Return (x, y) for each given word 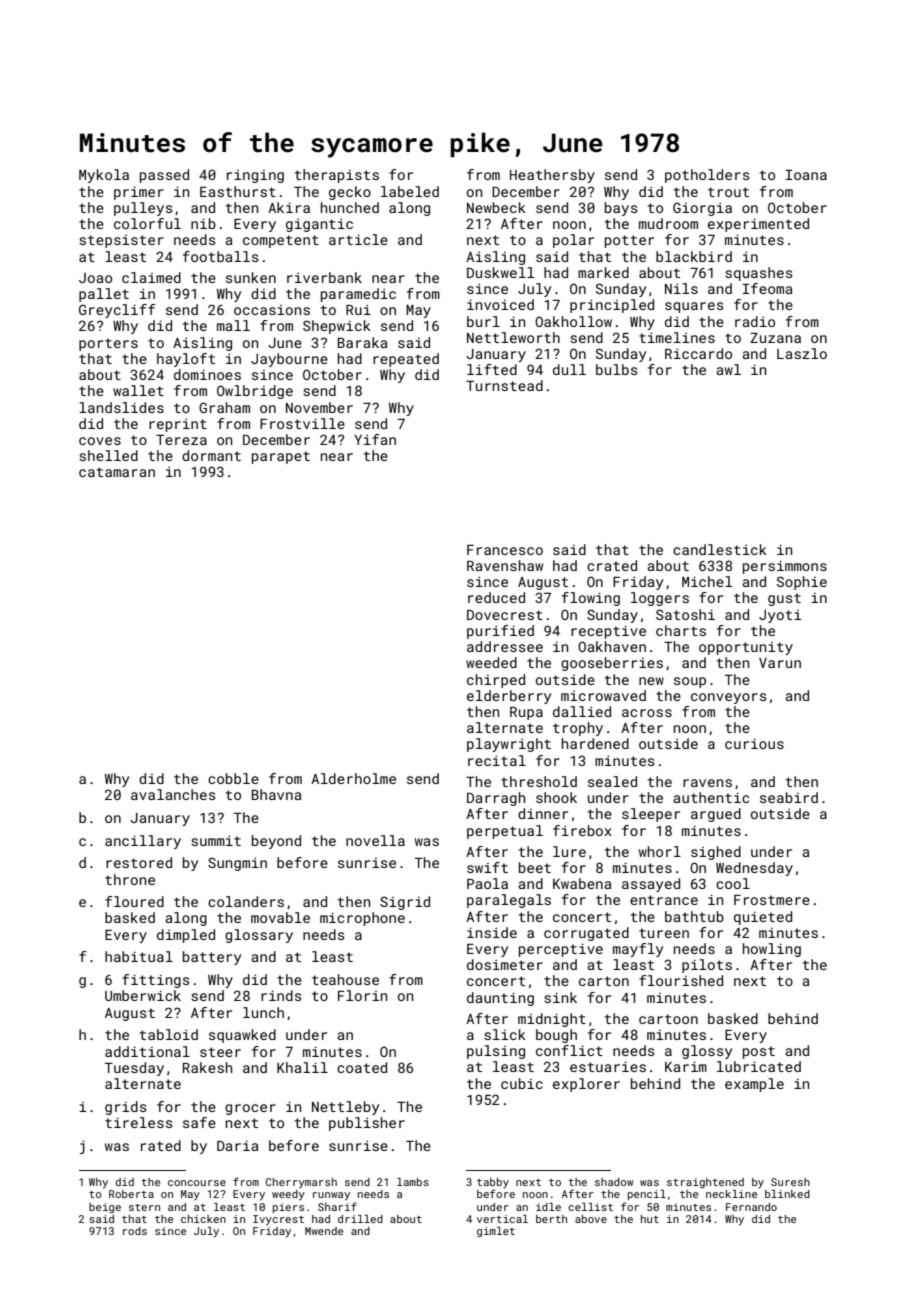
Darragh (496, 799)
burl (483, 321)
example (754, 1085)
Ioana (806, 175)
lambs (413, 1182)
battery (212, 958)
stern (144, 1207)
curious (754, 743)
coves (100, 441)
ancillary (143, 842)
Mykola (104, 176)
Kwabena (582, 883)
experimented (758, 225)
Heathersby (552, 176)
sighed (716, 853)
